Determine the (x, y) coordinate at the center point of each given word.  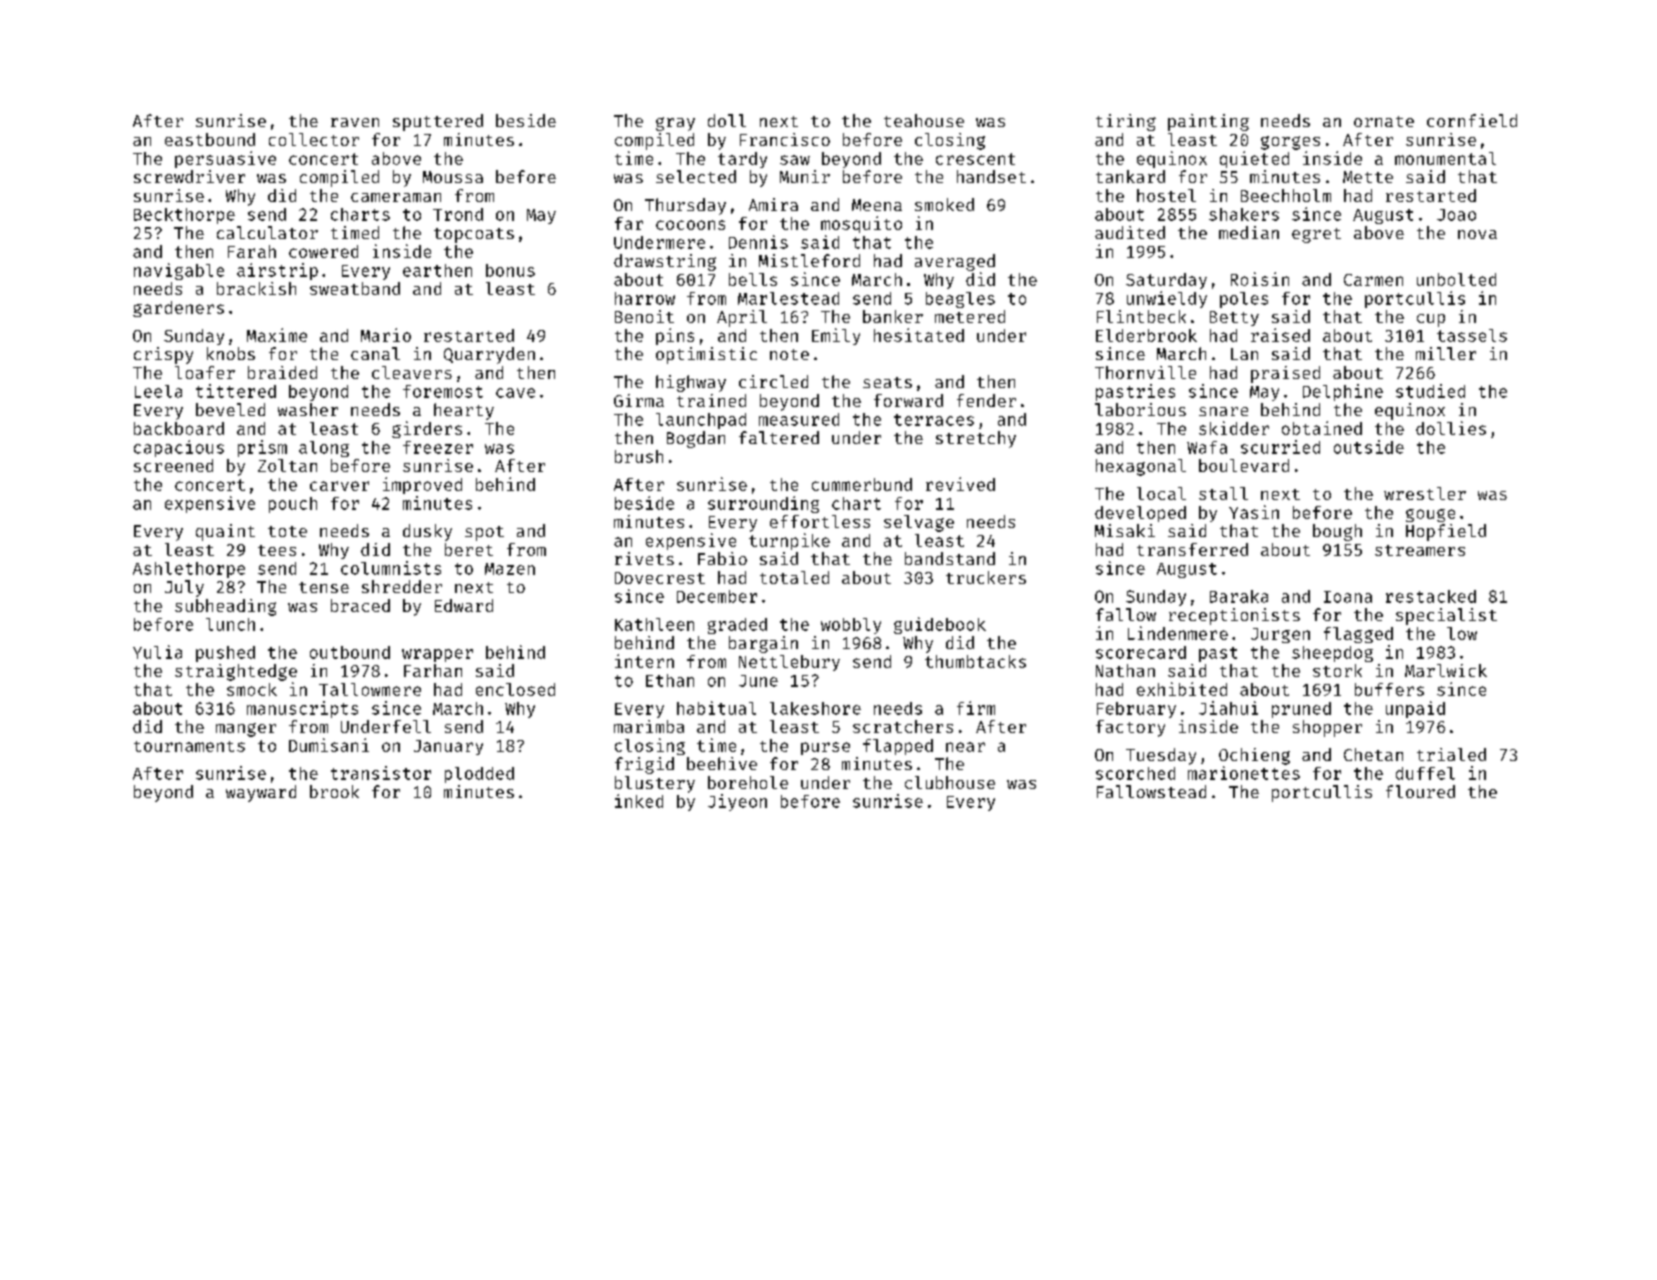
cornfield (1472, 120)
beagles (960, 300)
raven (355, 122)
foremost (443, 391)
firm (976, 708)
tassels (1472, 335)
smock (252, 689)
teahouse (924, 120)
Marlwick (1446, 670)
